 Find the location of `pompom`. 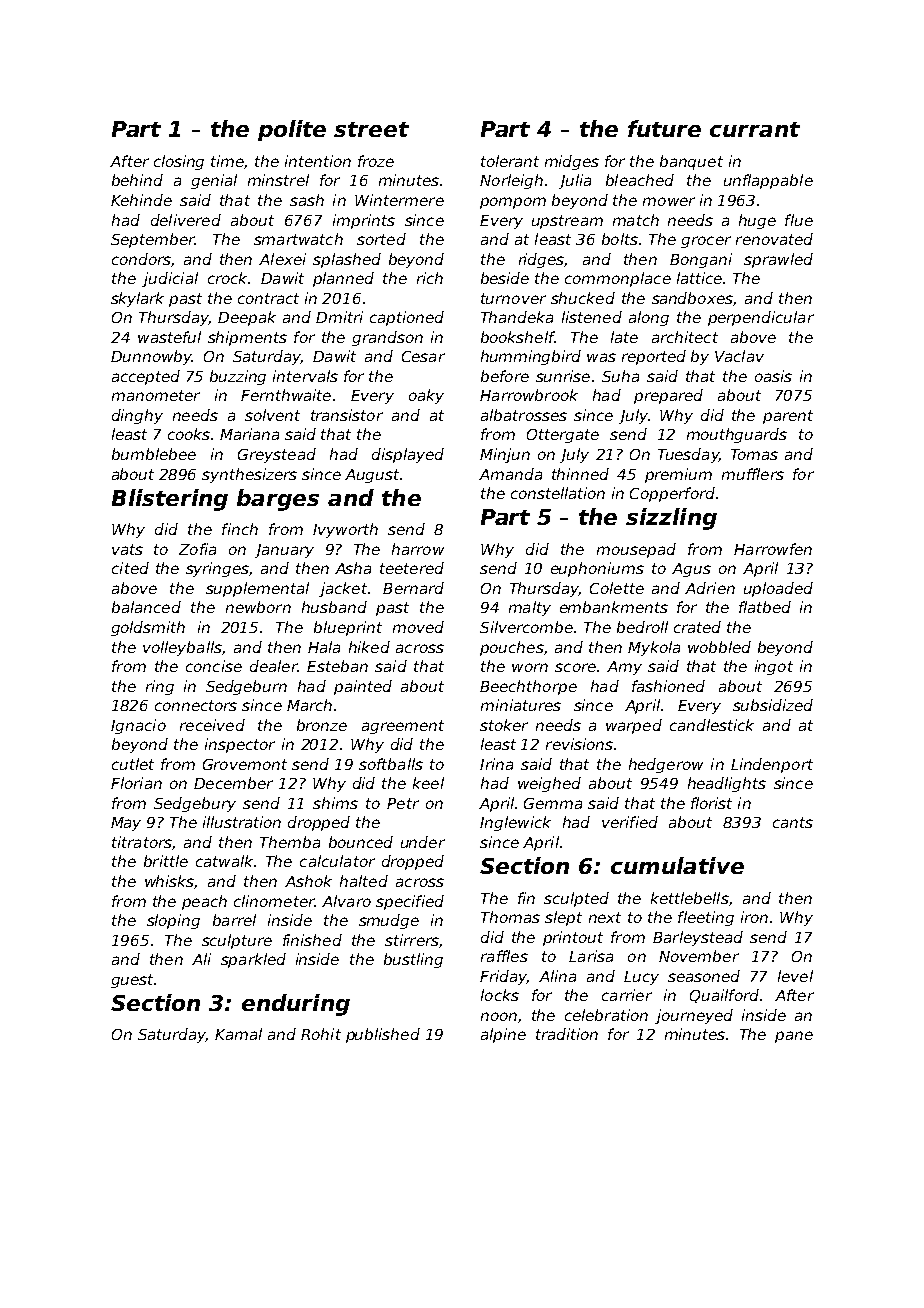

pompom is located at coordinates (513, 203).
